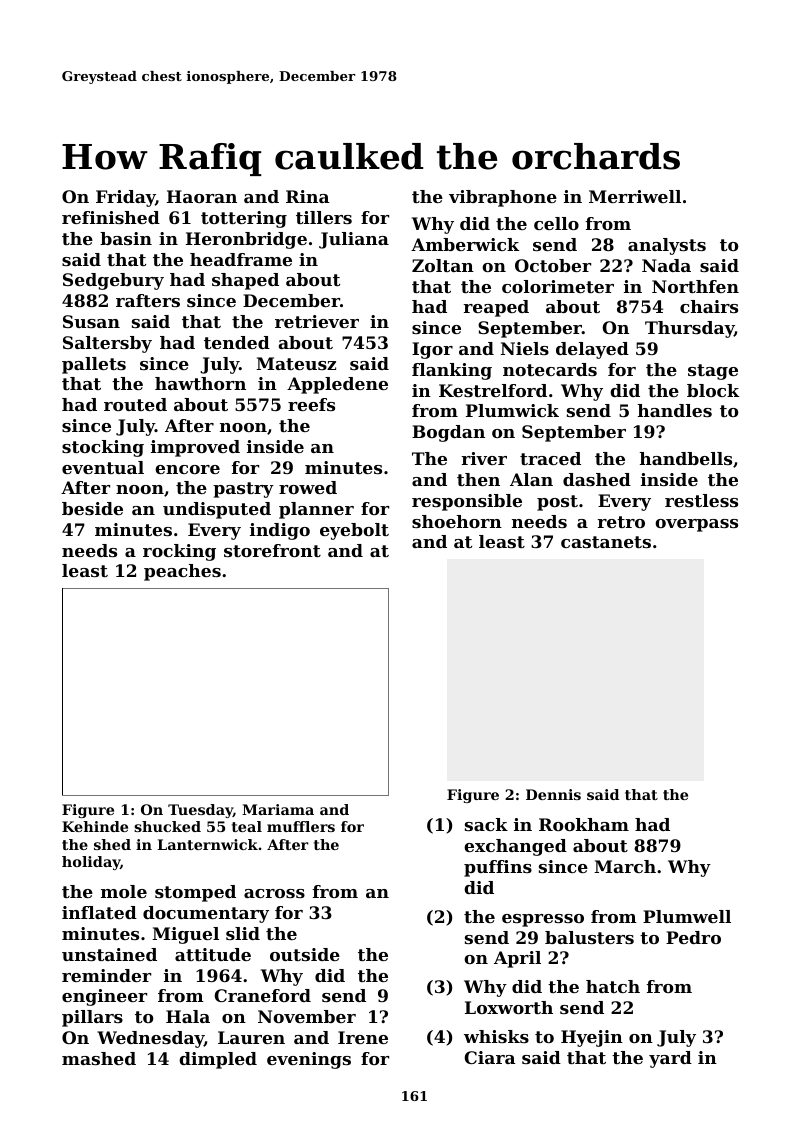 Image resolution: width=801 pixels, height=1136 pixels. I want to click on pillars, so click(92, 1018).
